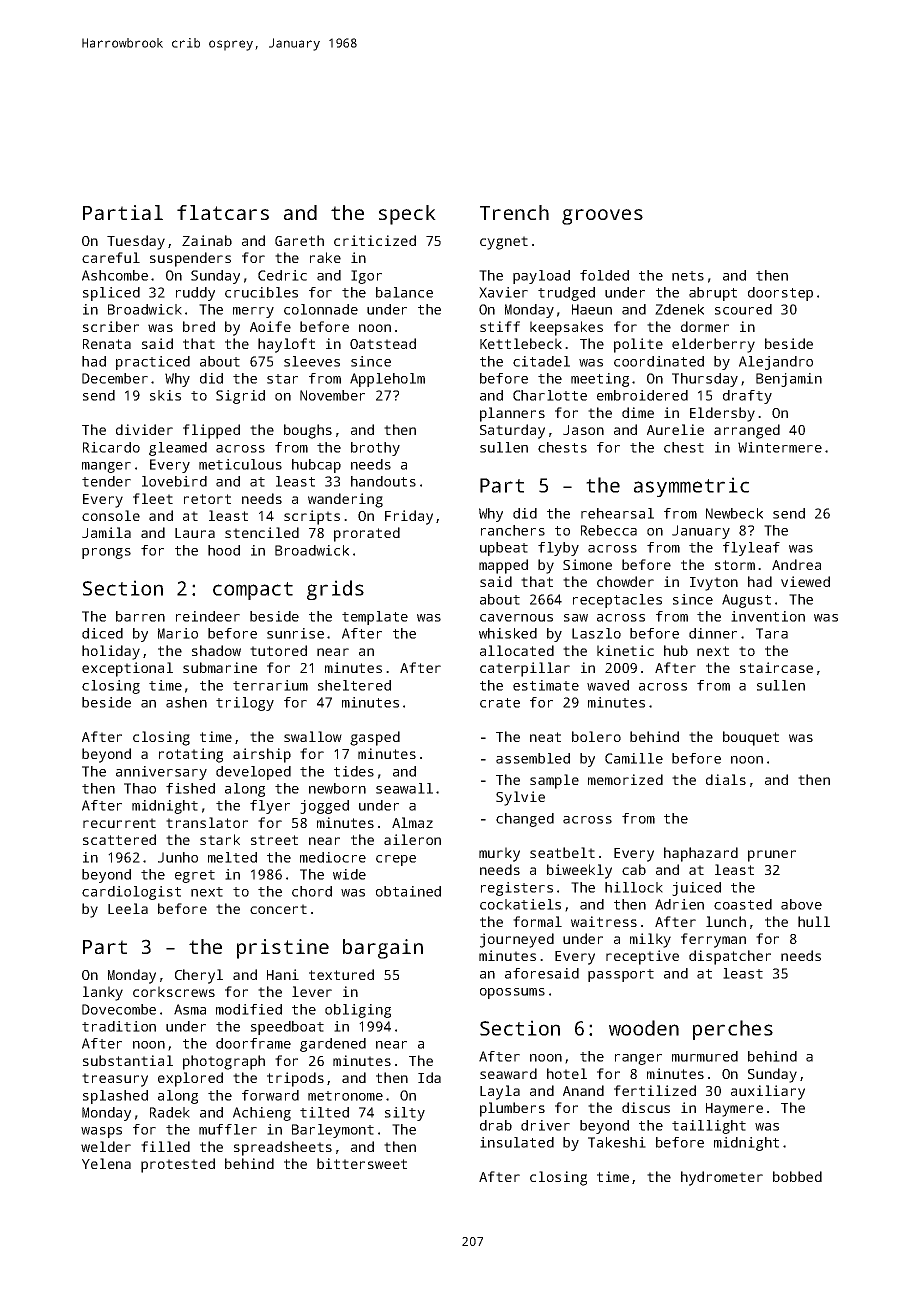  Describe the element at coordinates (207, 822) in the document. I see `translator` at that location.
